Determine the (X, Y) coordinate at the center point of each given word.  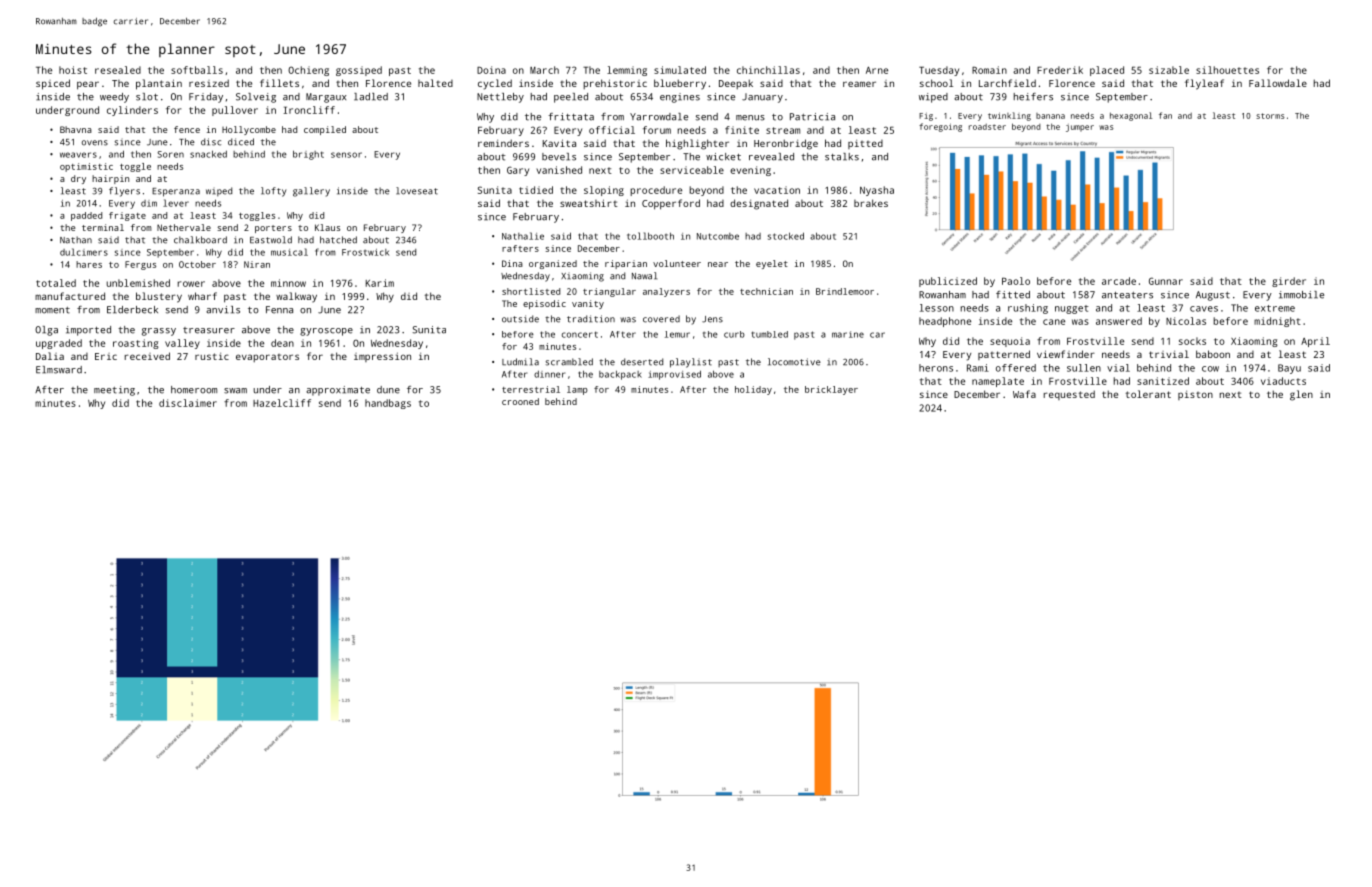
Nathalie (523, 236)
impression (382, 357)
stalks (842, 157)
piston (1195, 395)
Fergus (140, 265)
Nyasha (877, 191)
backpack (620, 375)
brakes (871, 203)
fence (187, 129)
